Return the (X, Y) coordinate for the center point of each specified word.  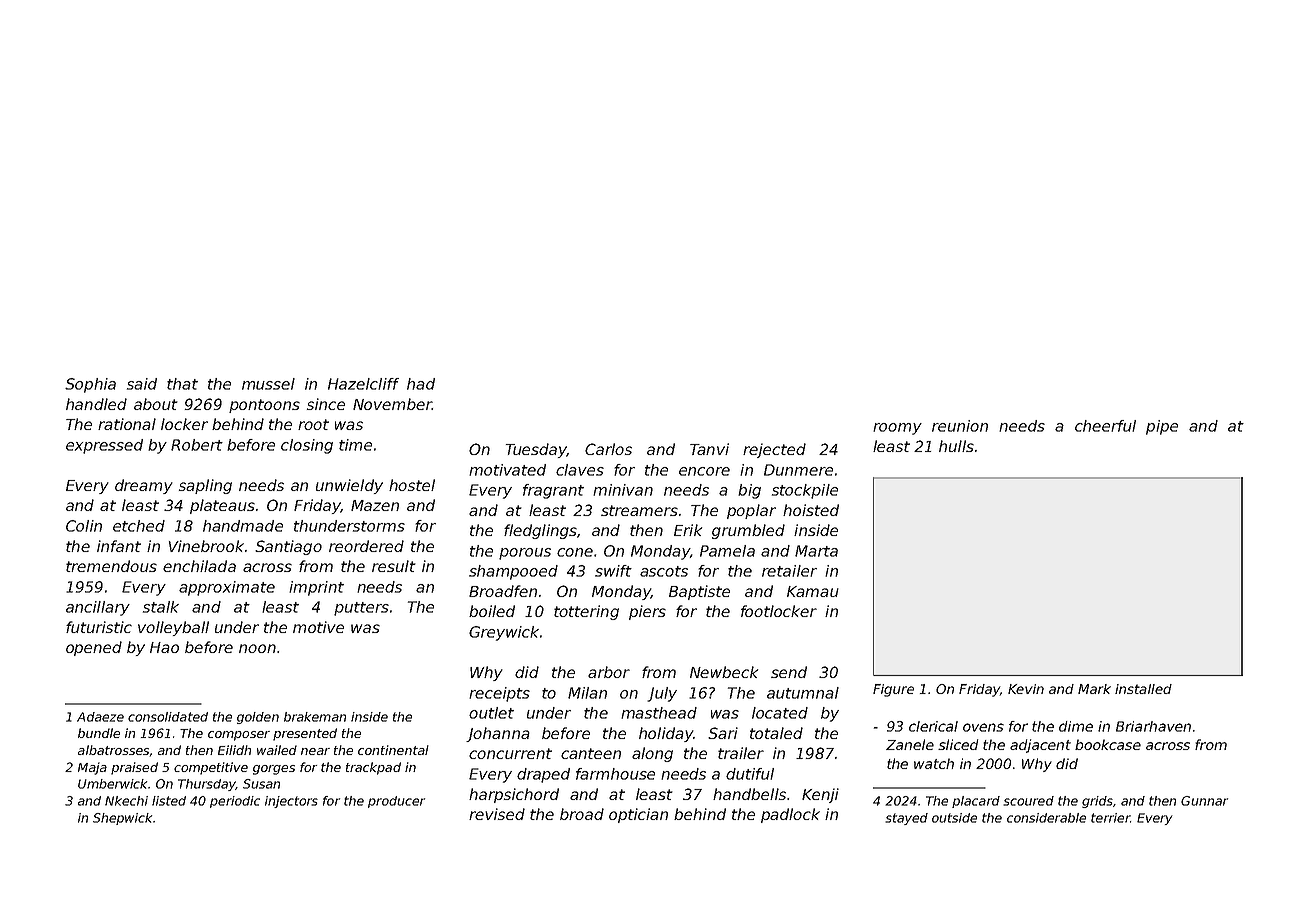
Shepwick (122, 819)
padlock (790, 815)
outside (954, 818)
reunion (960, 426)
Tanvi (709, 449)
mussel (268, 384)
